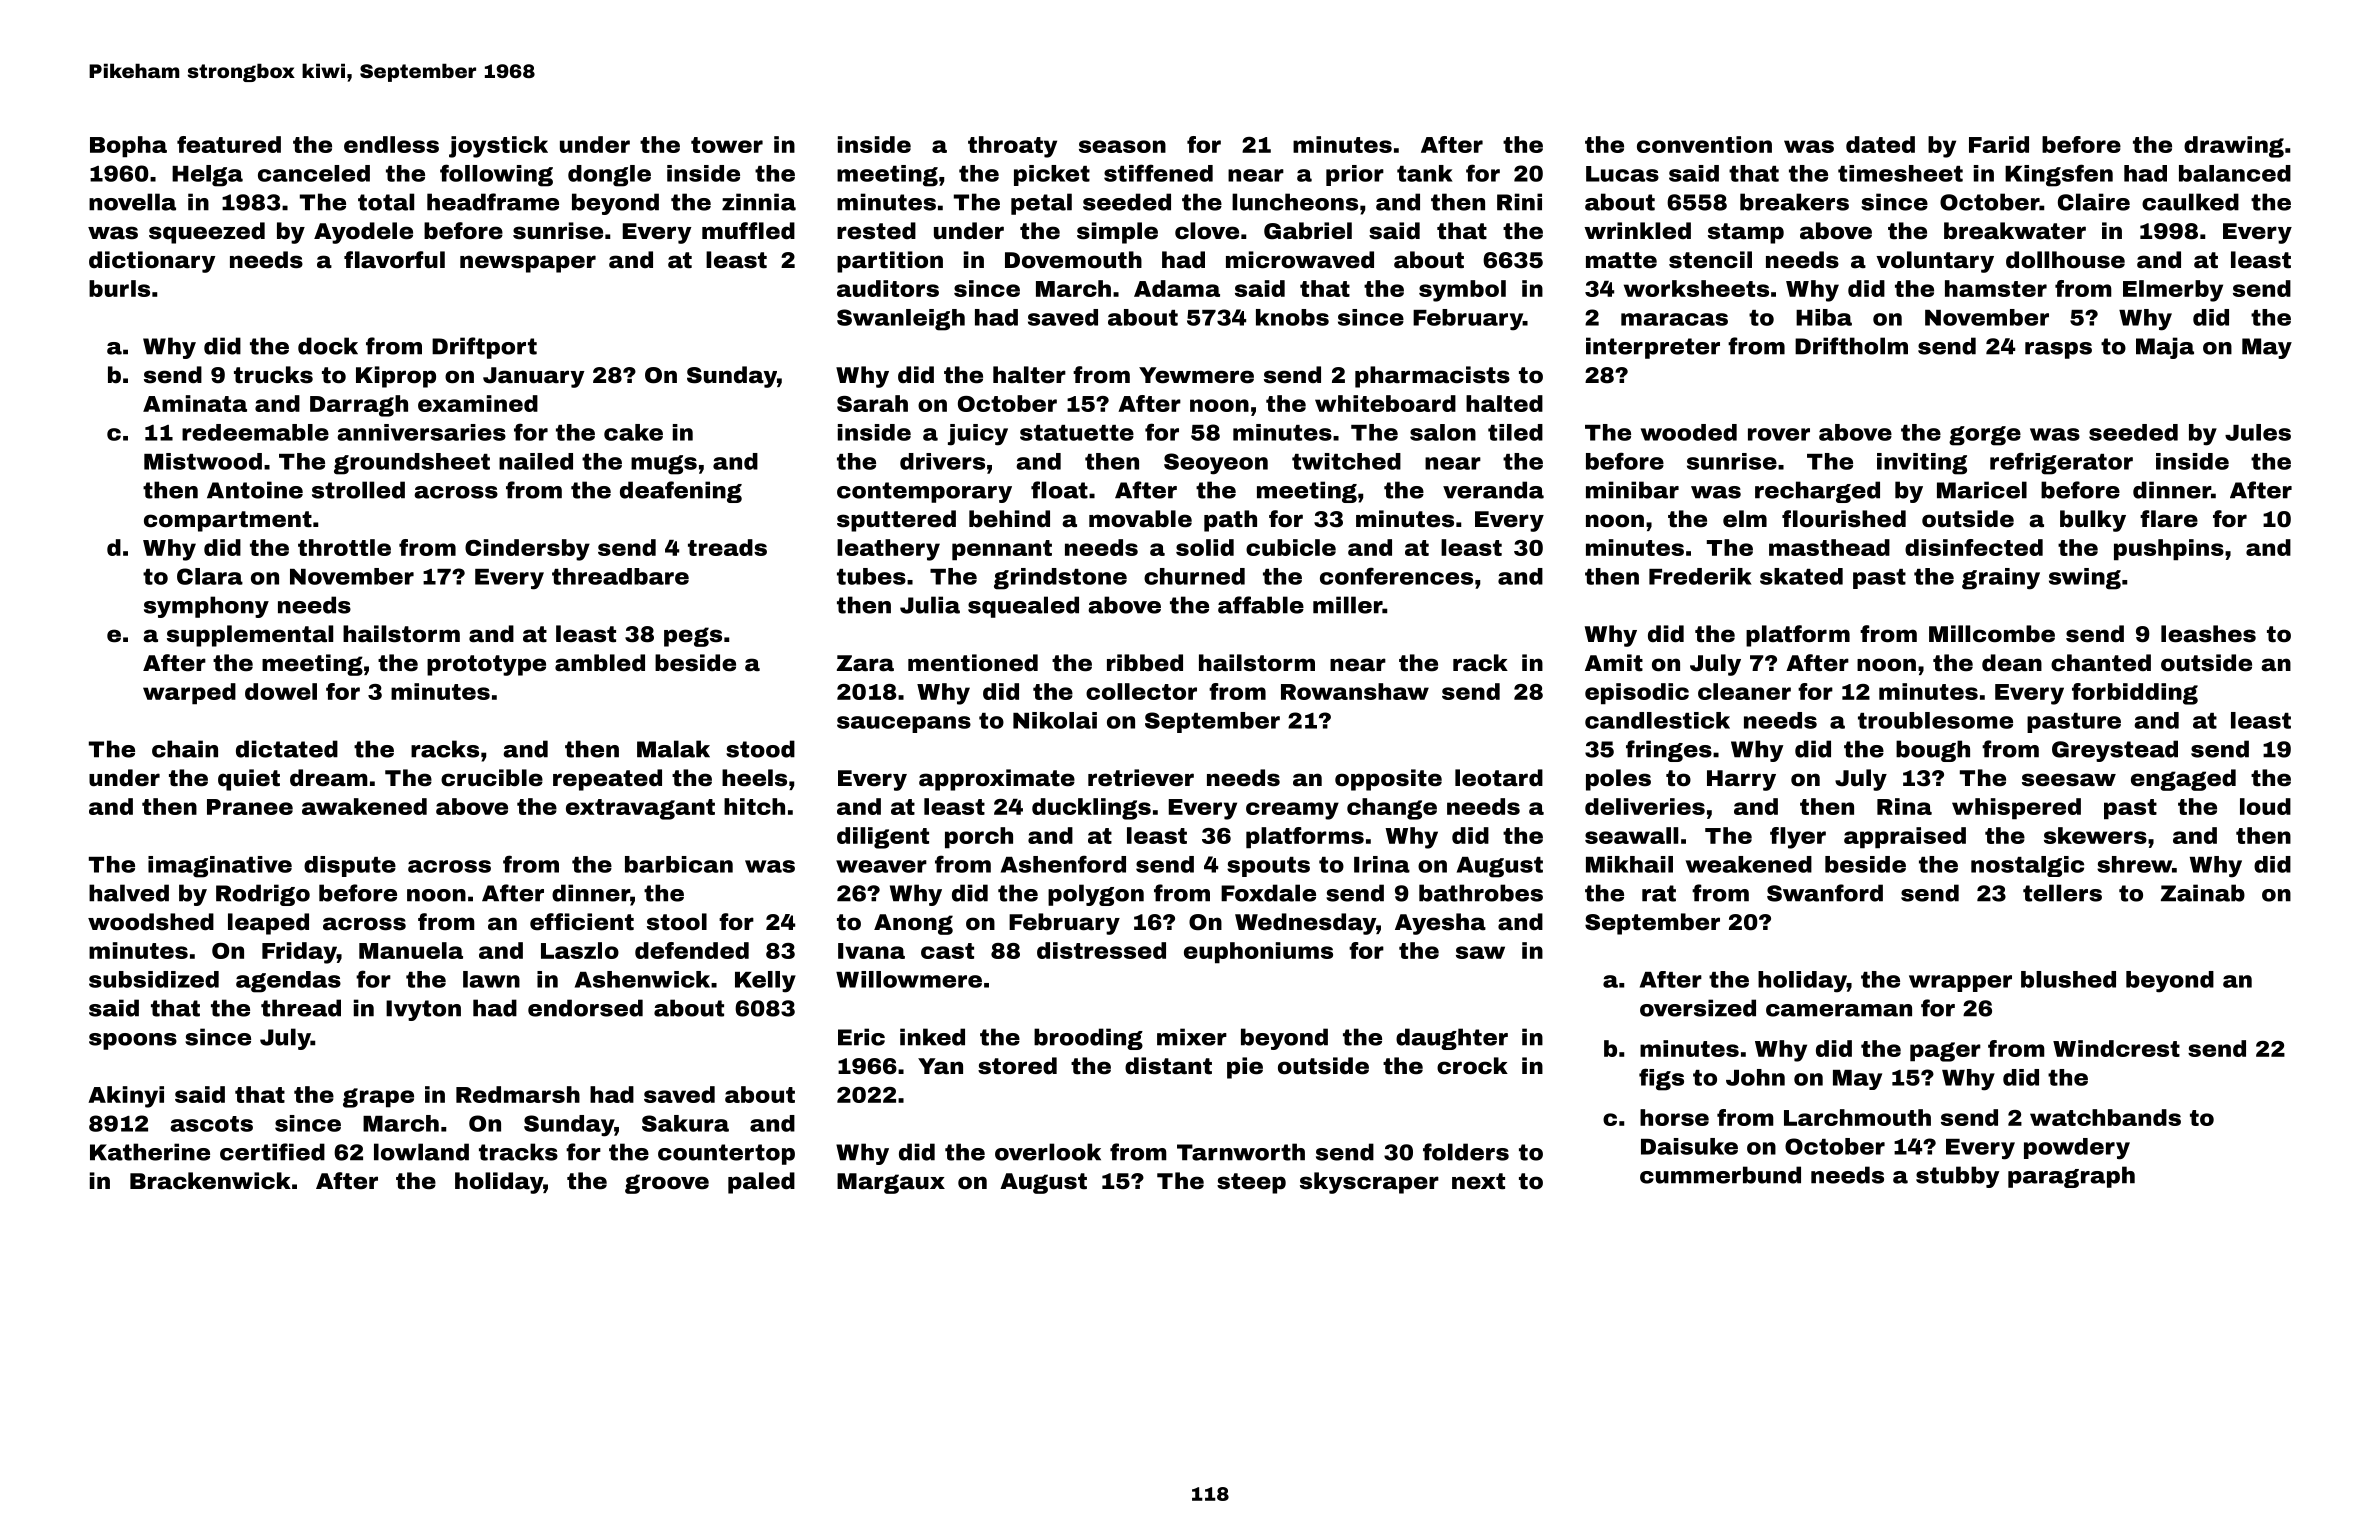 The image size is (2380, 1540). Describe the element at coordinates (128, 147) in the image. I see `Bopha` at that location.
